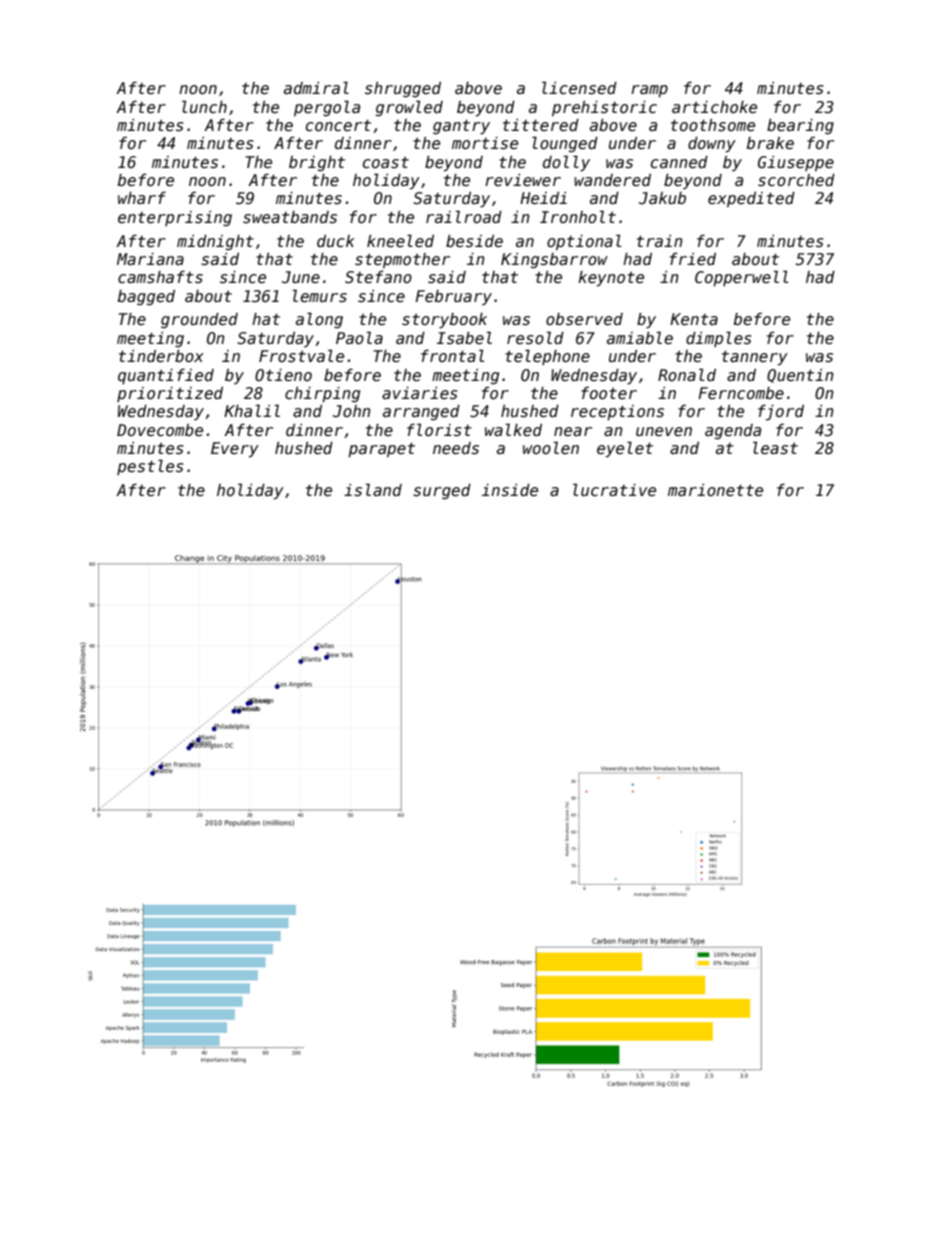  Describe the element at coordinates (755, 358) in the page. I see `tannery` at that location.
